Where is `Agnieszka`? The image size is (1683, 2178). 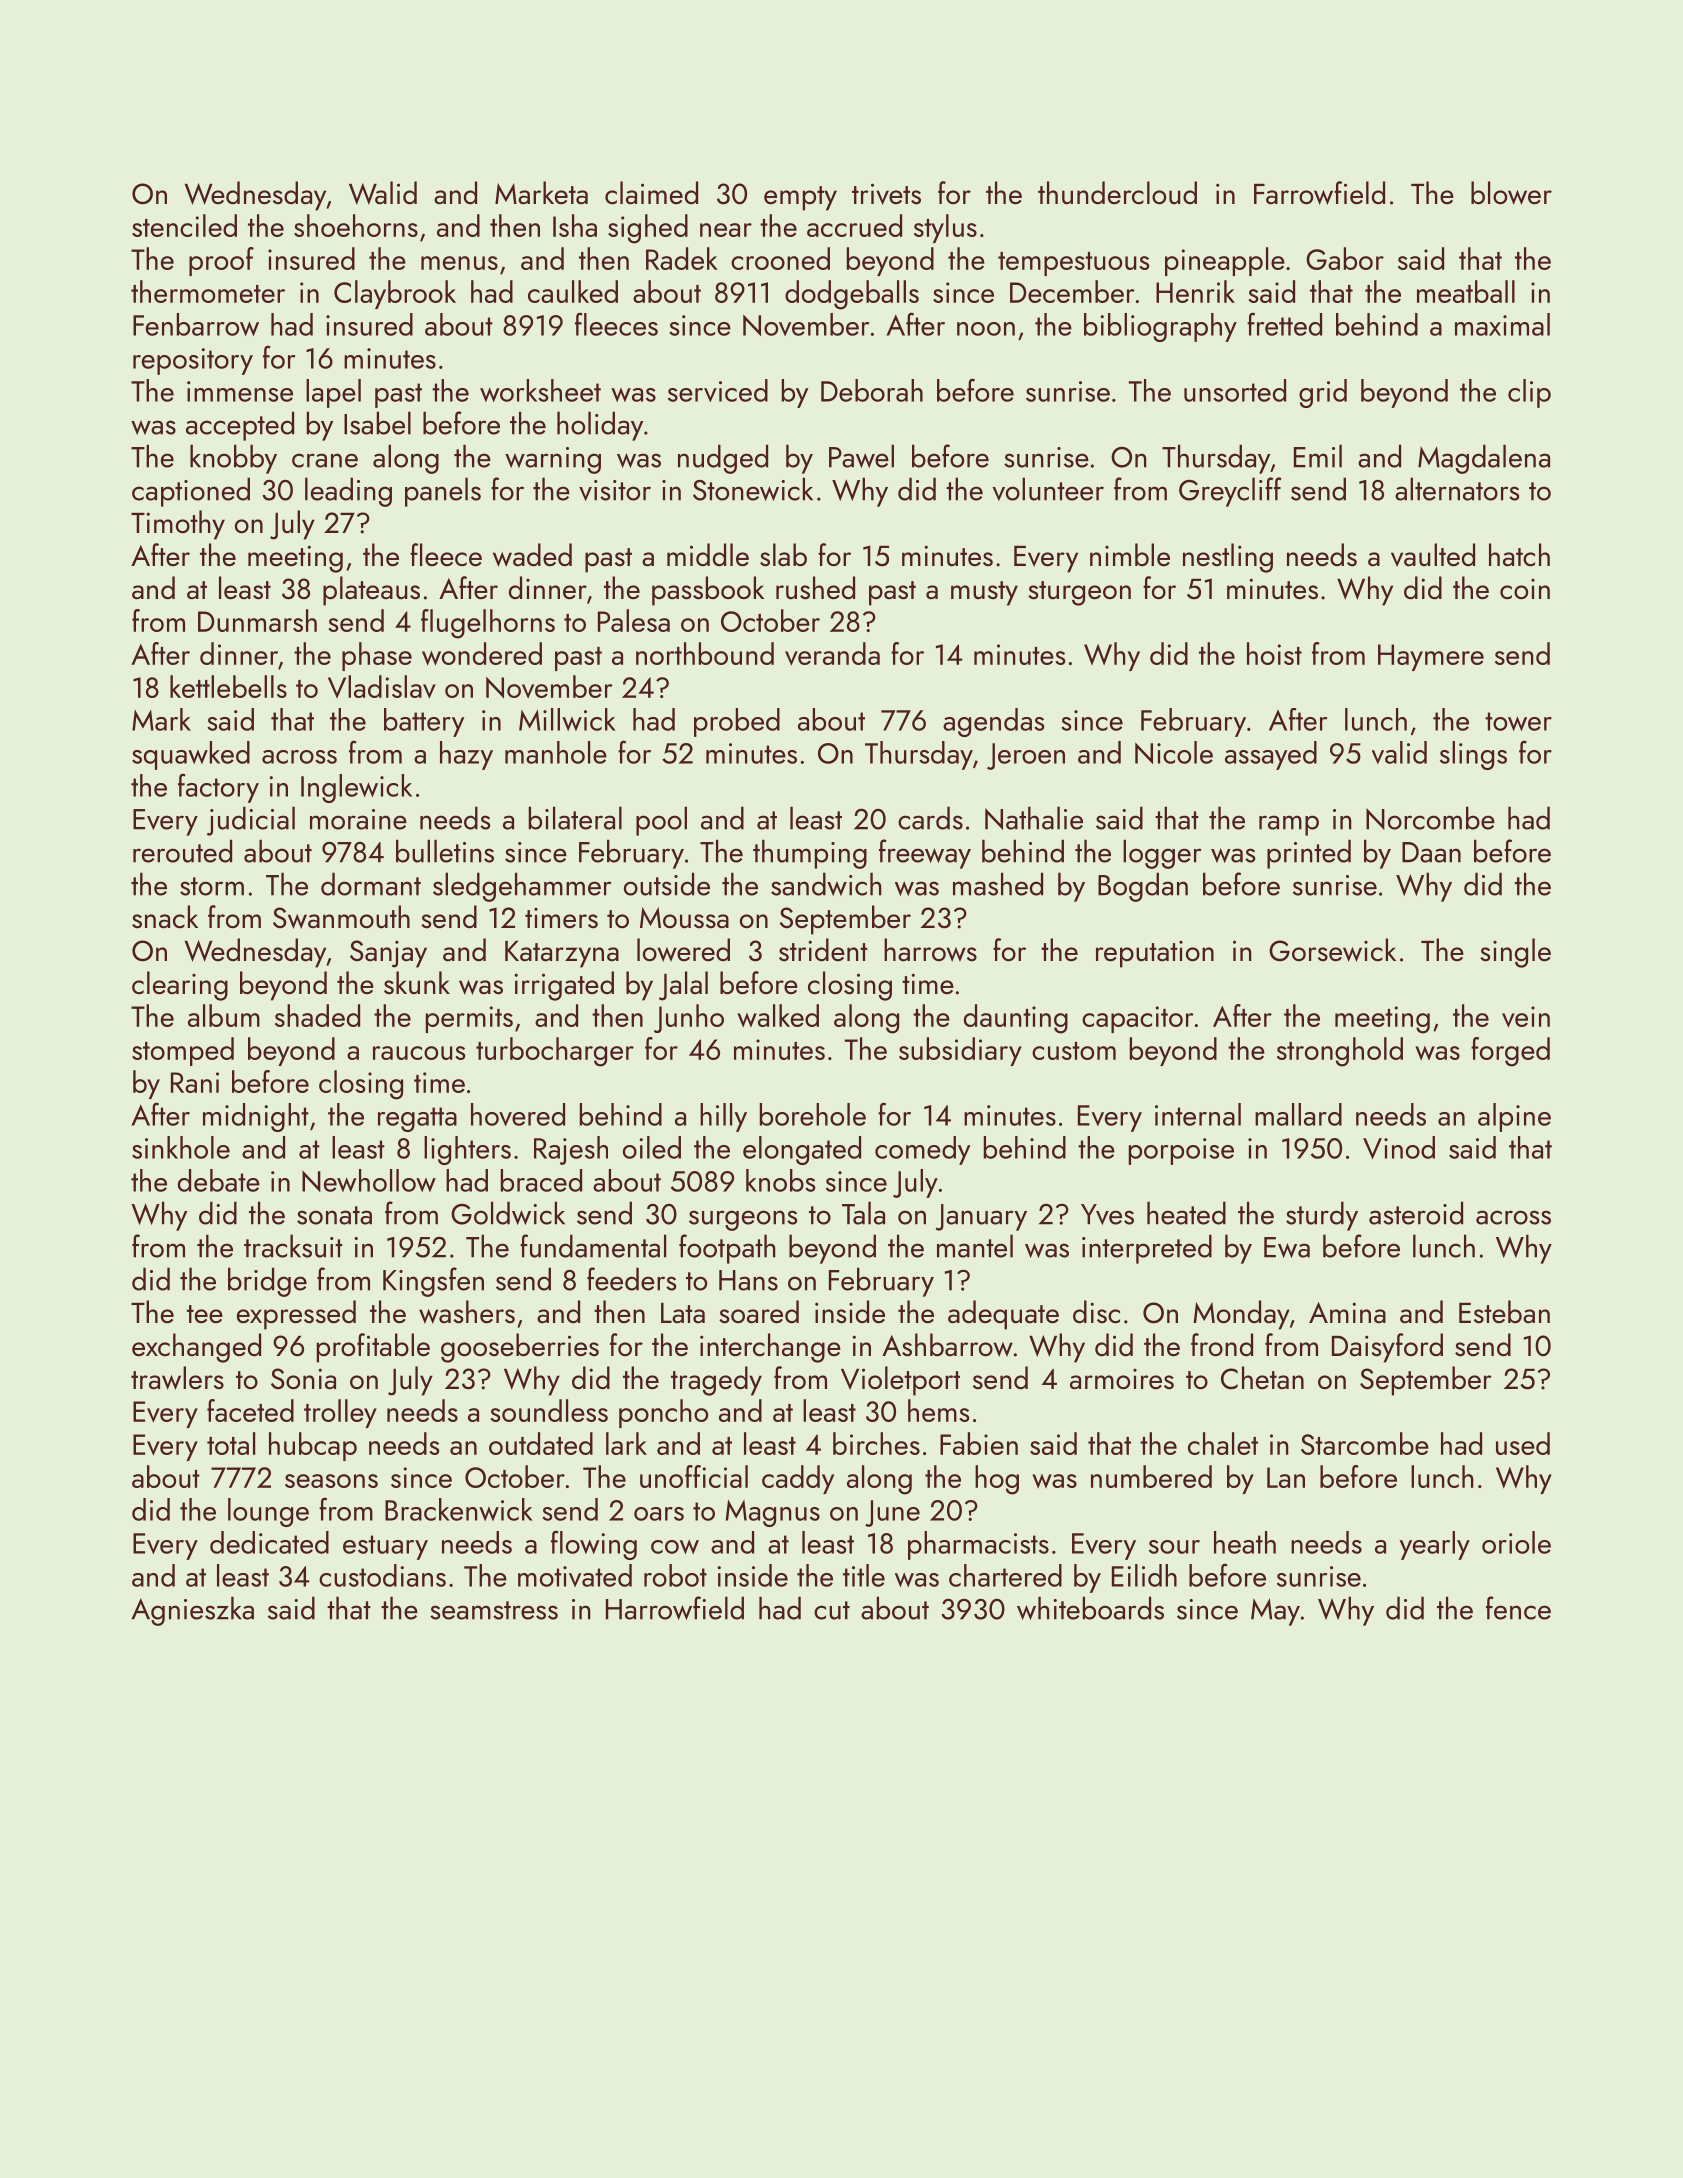
Agnieszka is located at coordinates (192, 1611).
